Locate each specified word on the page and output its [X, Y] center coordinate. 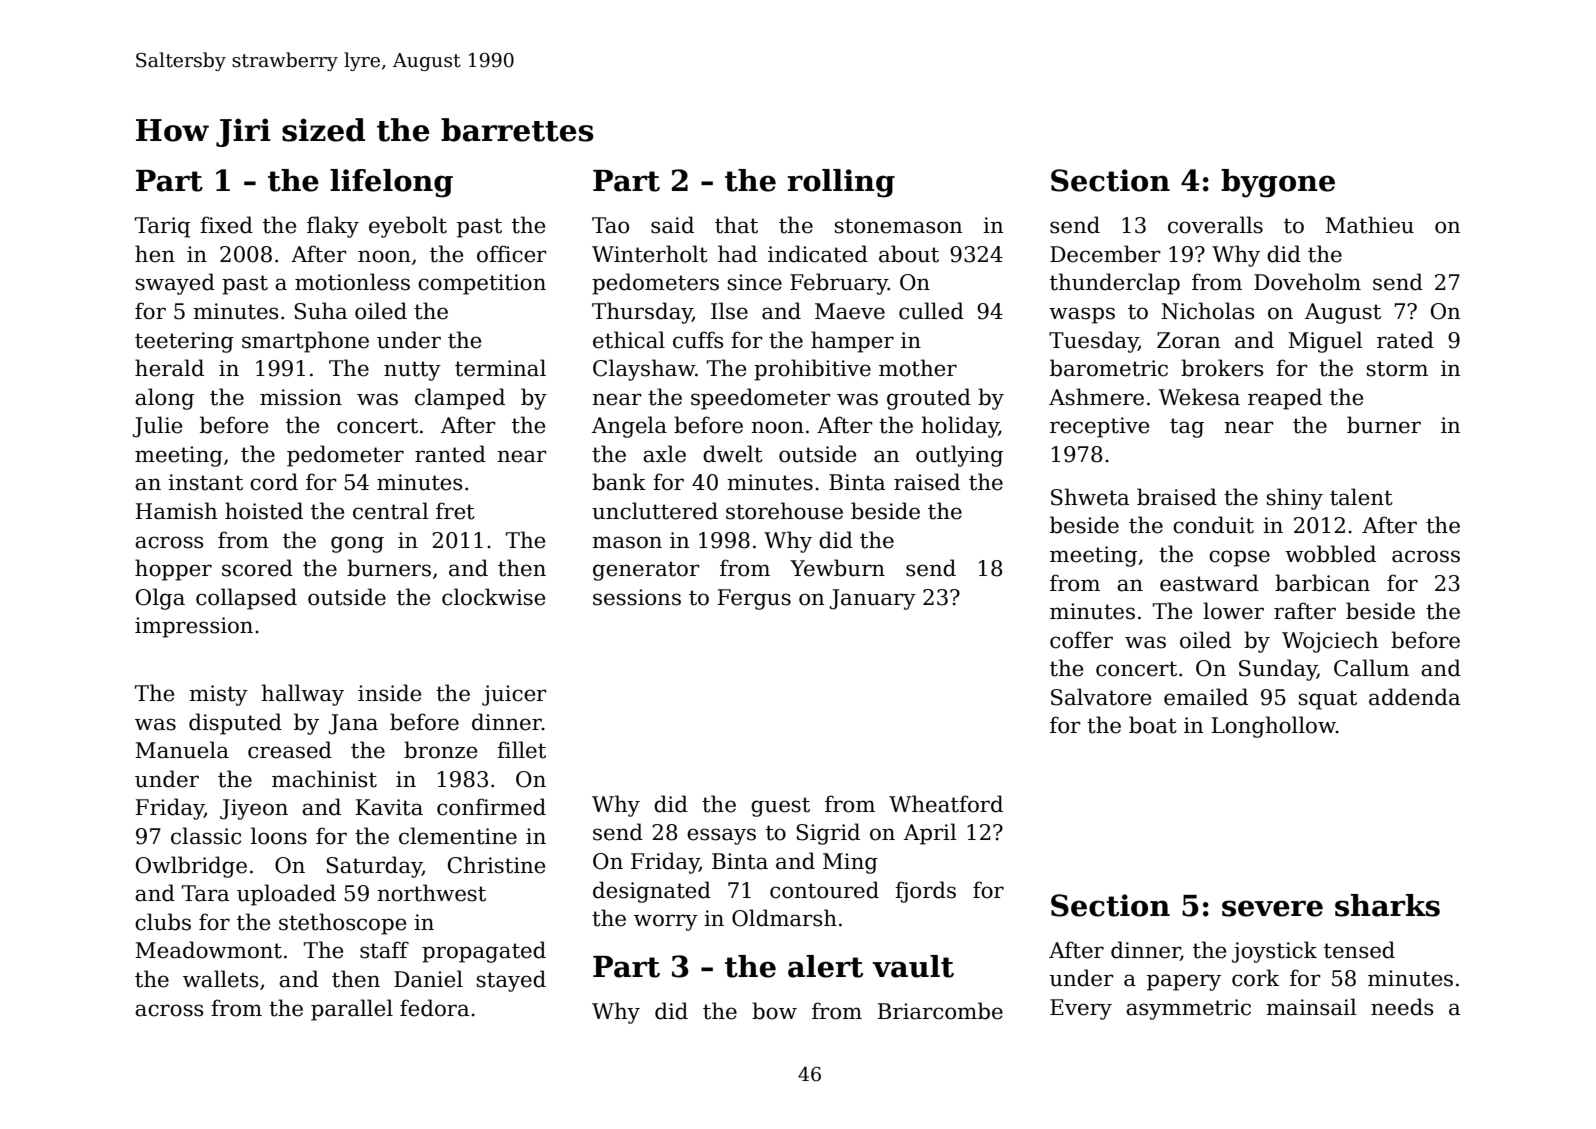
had [737, 254]
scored [257, 568]
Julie [157, 427]
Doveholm [1307, 282]
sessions [637, 597]
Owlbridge [191, 867]
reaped [1285, 399]
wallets [220, 979]
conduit [1213, 525]
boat [1153, 725]
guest [780, 807]
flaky [333, 227]
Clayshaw [644, 370]
